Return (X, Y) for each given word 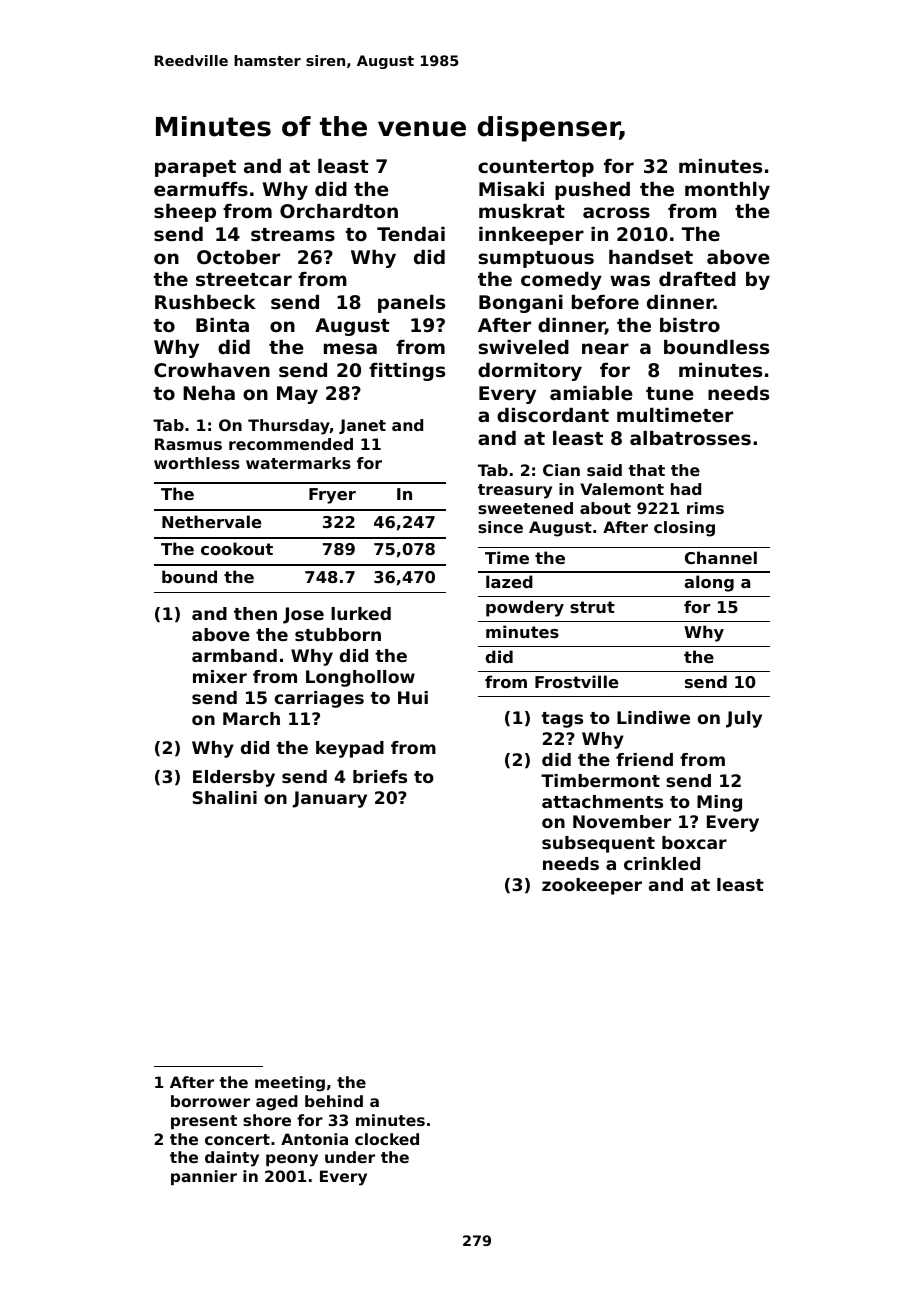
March (251, 718)
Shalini (225, 797)
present (204, 1122)
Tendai (411, 234)
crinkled (662, 863)
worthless (197, 463)
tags (562, 720)
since (500, 527)
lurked (361, 613)
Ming (719, 803)
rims (705, 508)
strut (592, 607)
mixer (220, 676)
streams (293, 234)
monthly (727, 191)
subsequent (598, 844)
